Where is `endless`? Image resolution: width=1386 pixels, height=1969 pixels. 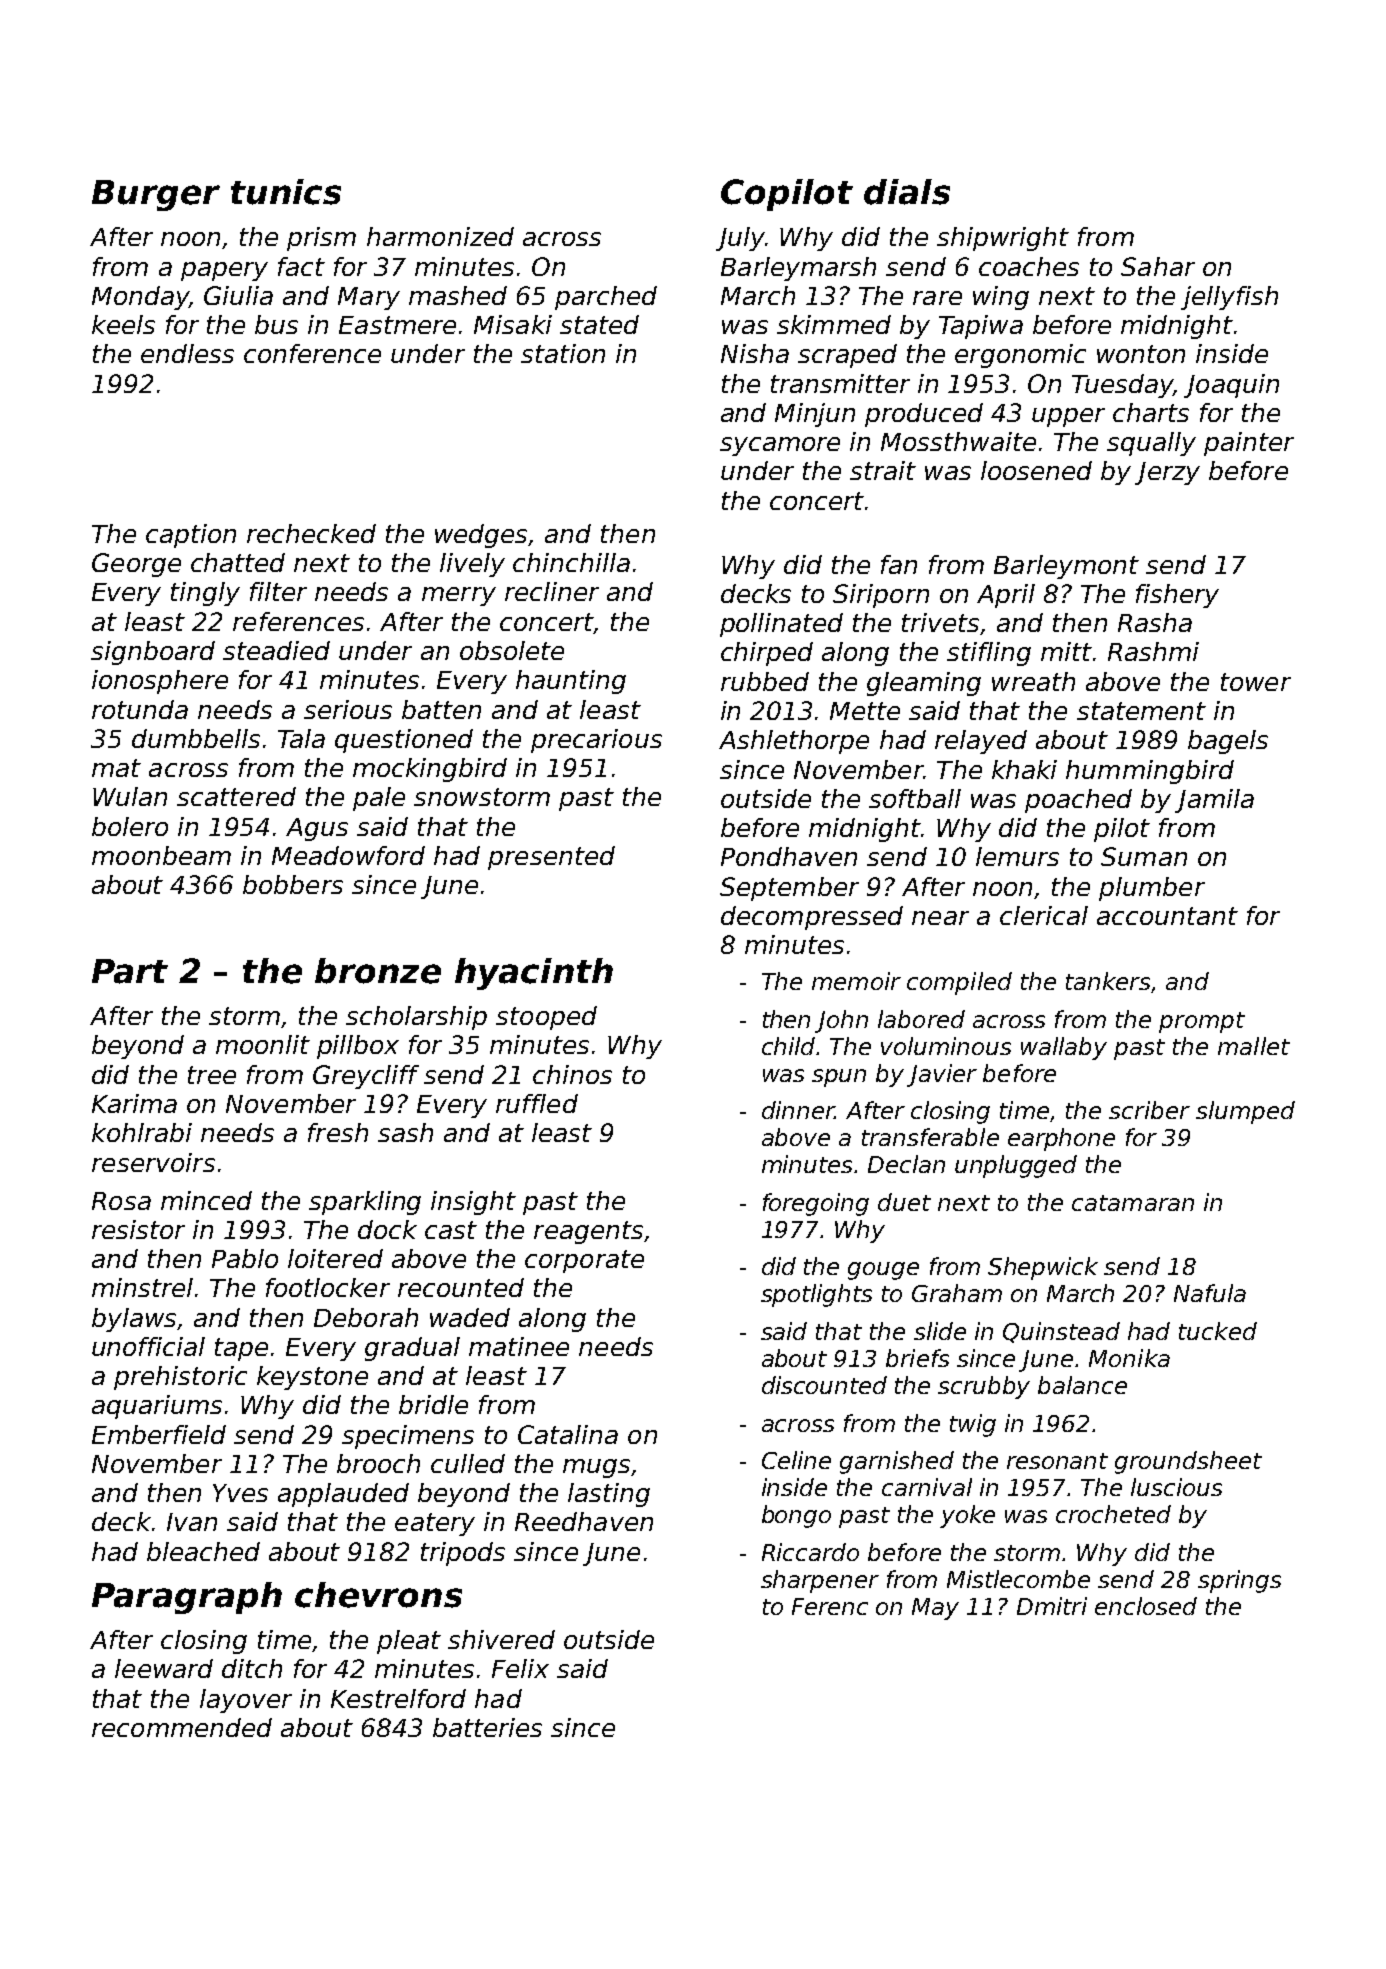 endless is located at coordinates (187, 353).
